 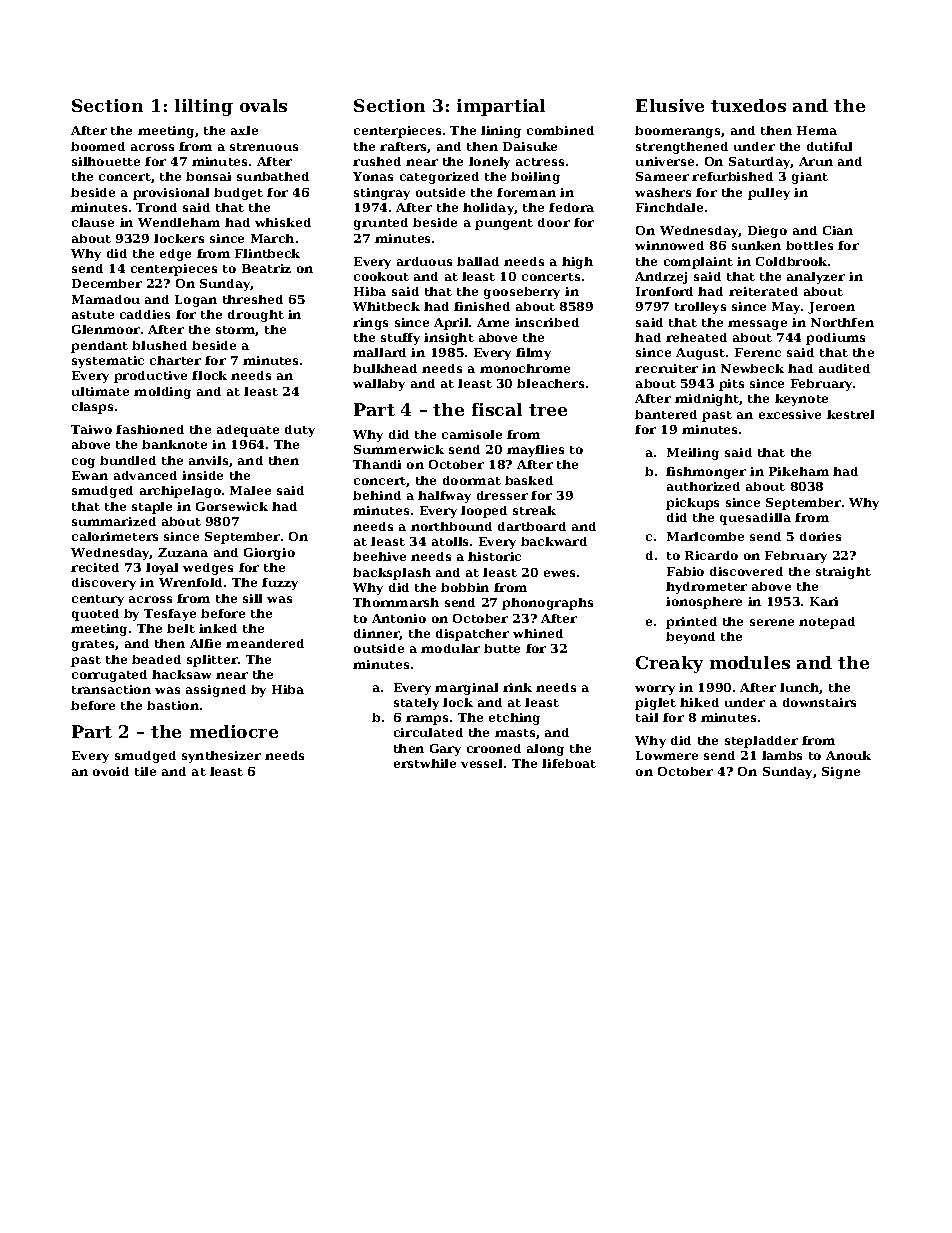 I want to click on tile, so click(x=145, y=771).
